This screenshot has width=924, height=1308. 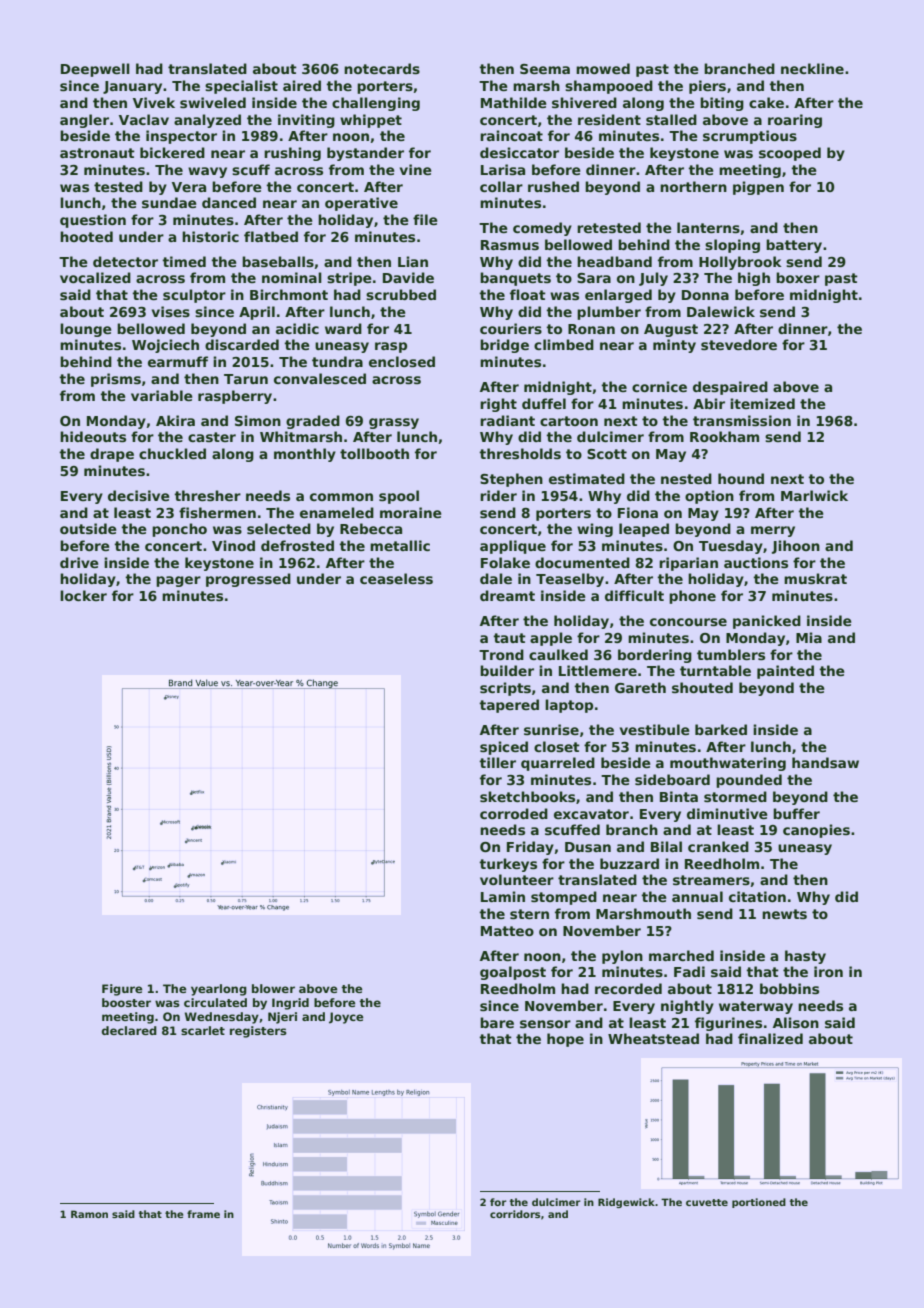 What do you see at coordinates (89, 1214) in the screenshot?
I see `Ramon` at bounding box center [89, 1214].
